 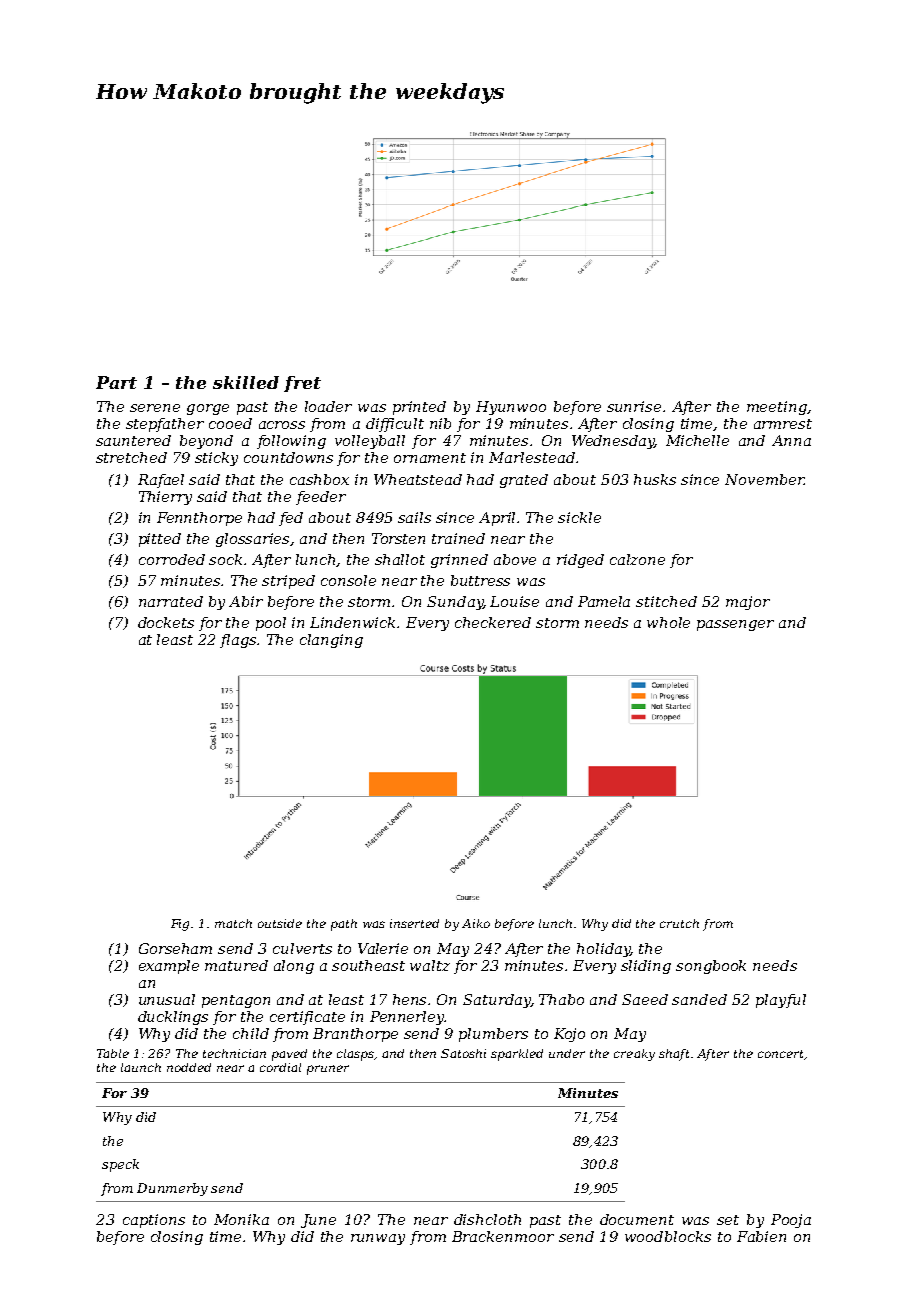 I want to click on outside, so click(x=280, y=923).
